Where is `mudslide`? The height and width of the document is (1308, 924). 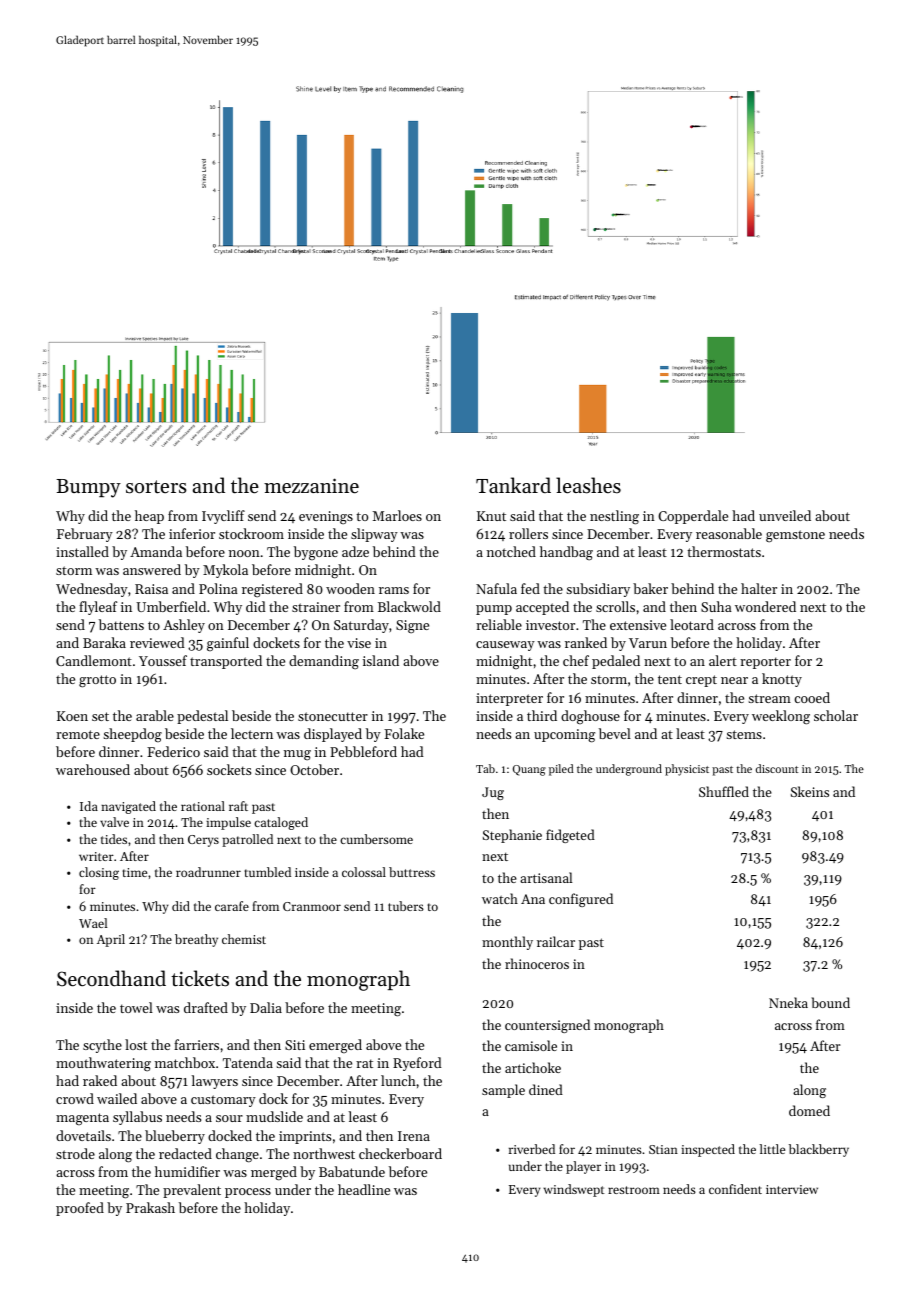
mudslide is located at coordinates (274, 1116).
